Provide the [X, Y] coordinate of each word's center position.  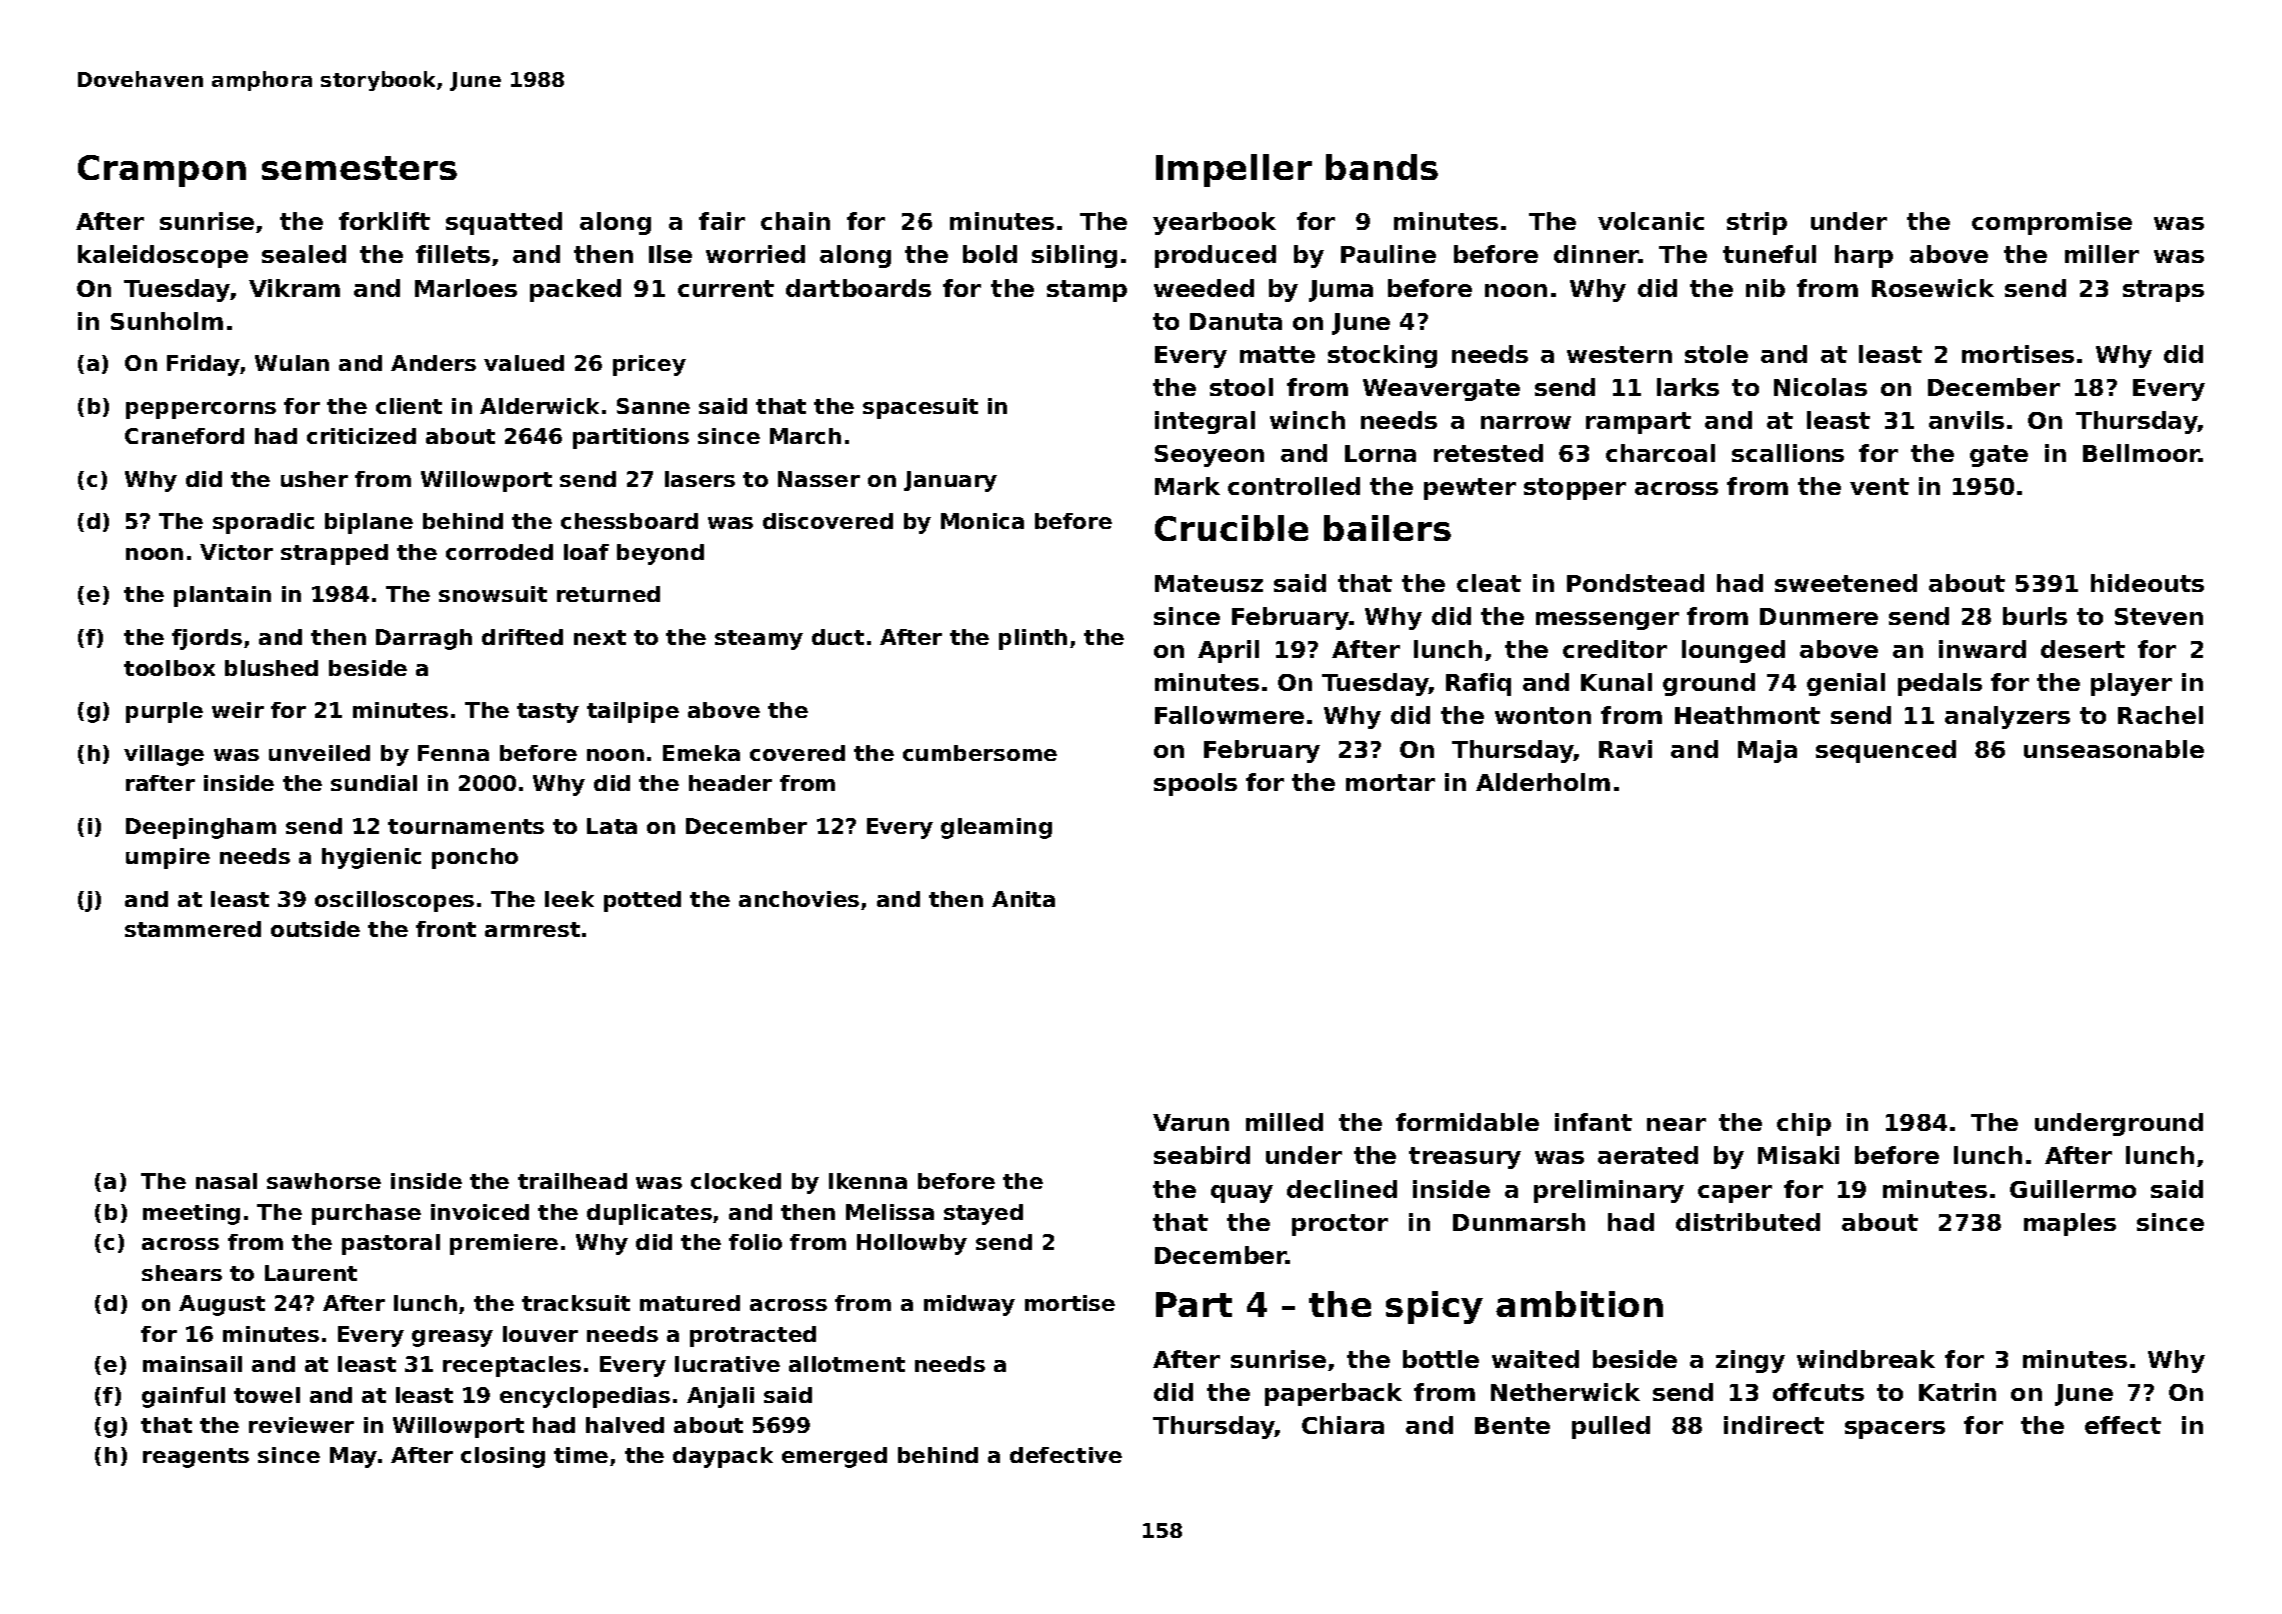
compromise [2052, 223]
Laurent [311, 1273]
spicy [1434, 1307]
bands [1382, 167]
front [446, 929]
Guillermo [2073, 1189]
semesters [359, 168]
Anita [1023, 899]
